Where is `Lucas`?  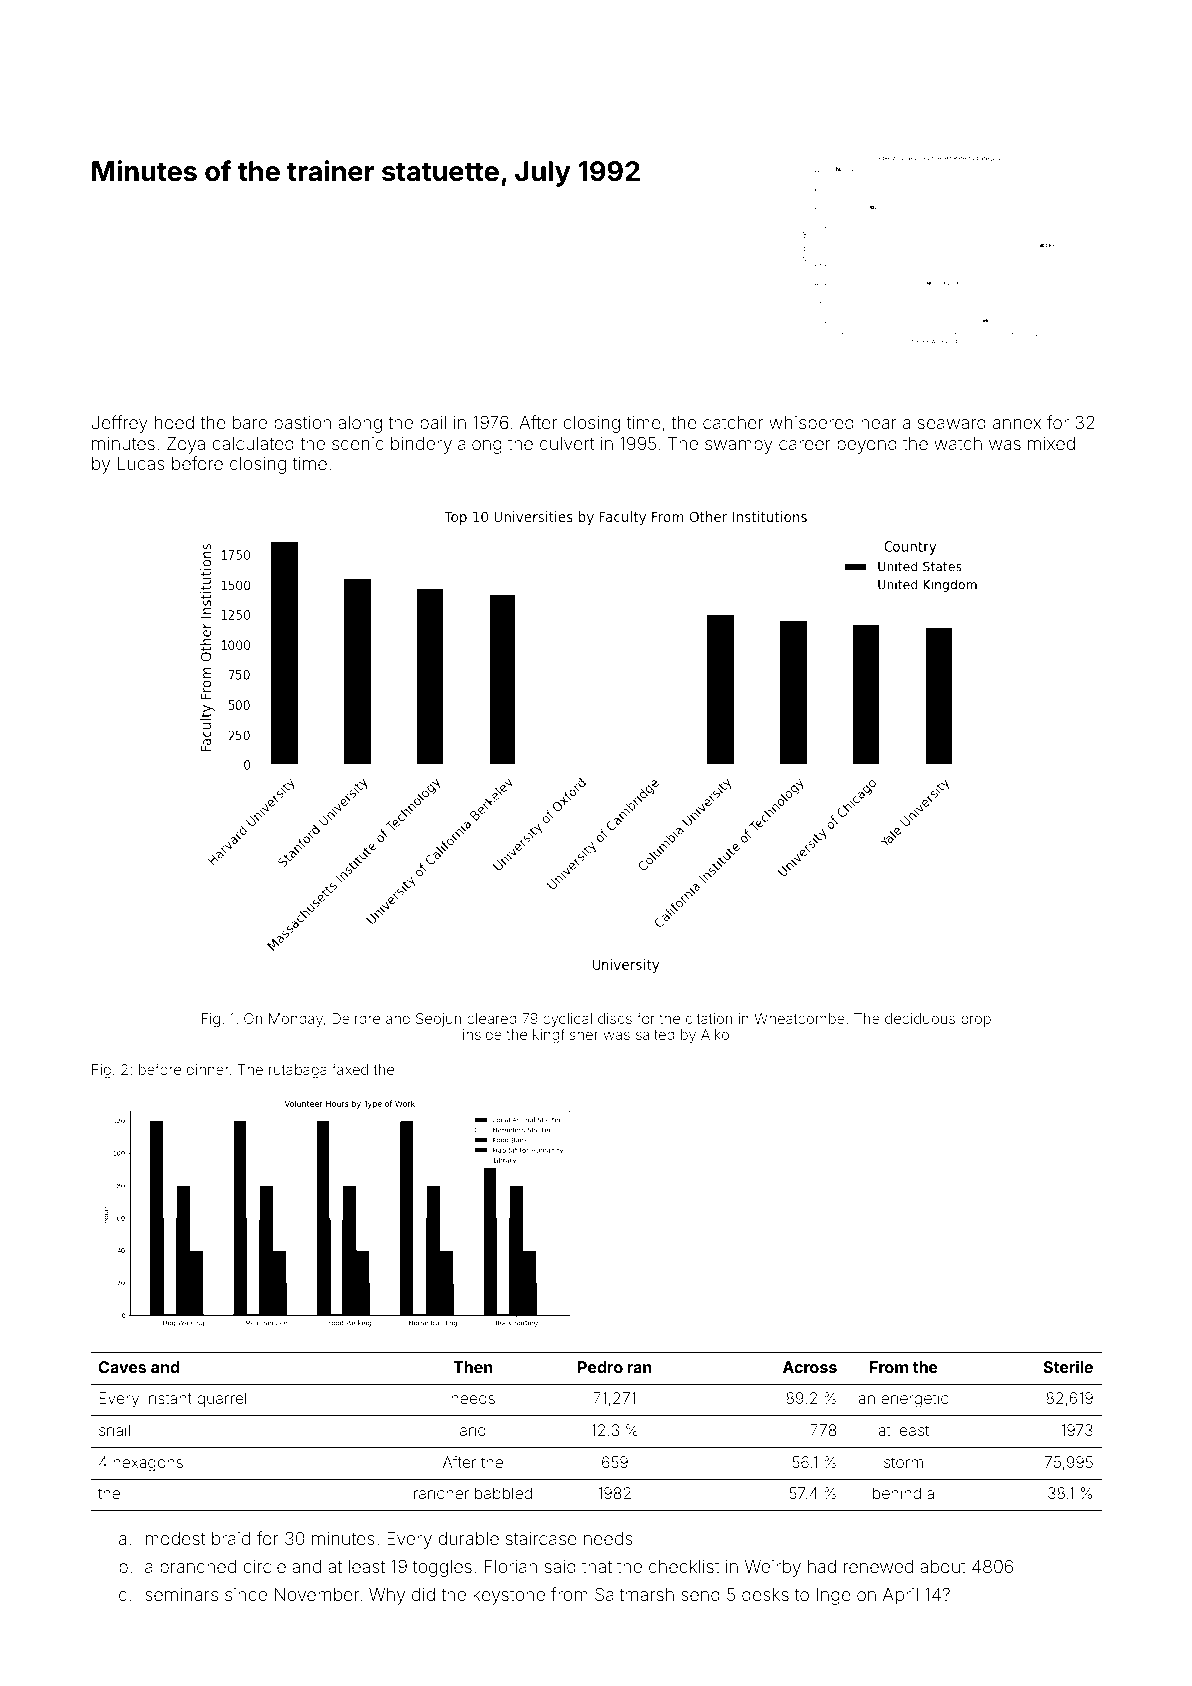 Lucas is located at coordinates (141, 463).
